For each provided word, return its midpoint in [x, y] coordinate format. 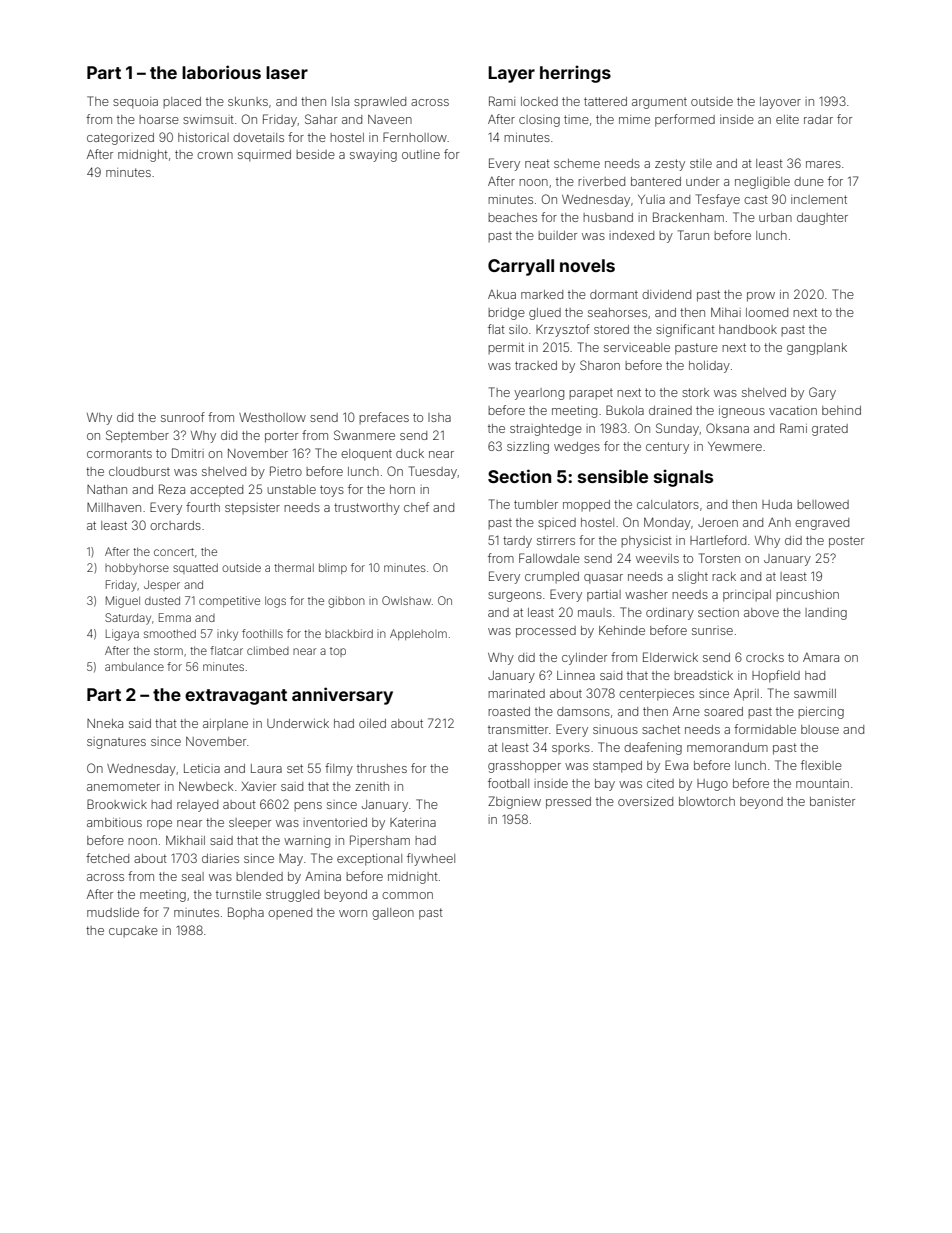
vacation [793, 410]
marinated [516, 693]
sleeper [250, 824]
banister [832, 801]
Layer [511, 74]
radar [818, 119]
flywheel [431, 859]
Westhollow [272, 417]
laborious [221, 72]
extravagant [236, 697]
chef [416, 507]
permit [506, 348]
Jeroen [718, 522]
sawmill [815, 693]
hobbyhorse [137, 569]
